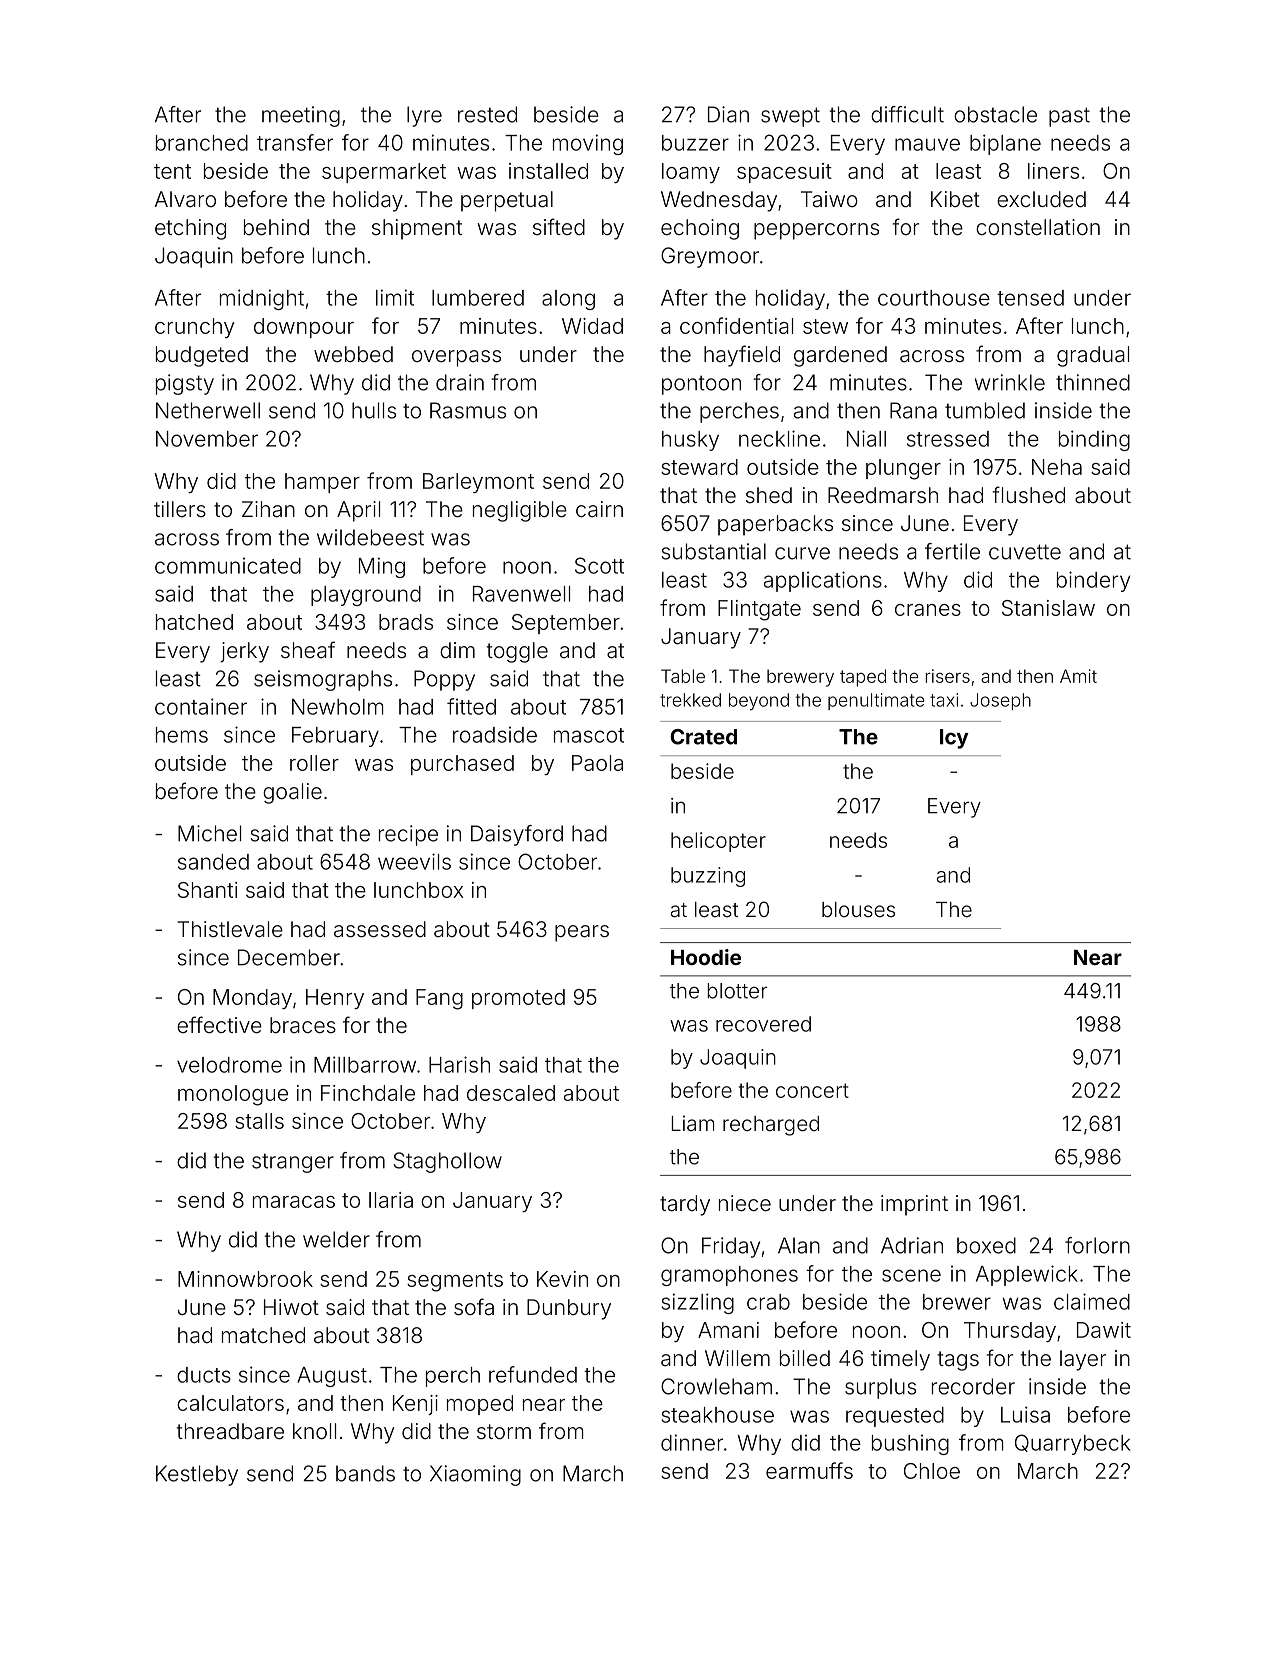 The width and height of the image is (1285, 1663). I want to click on blouses, so click(858, 909).
